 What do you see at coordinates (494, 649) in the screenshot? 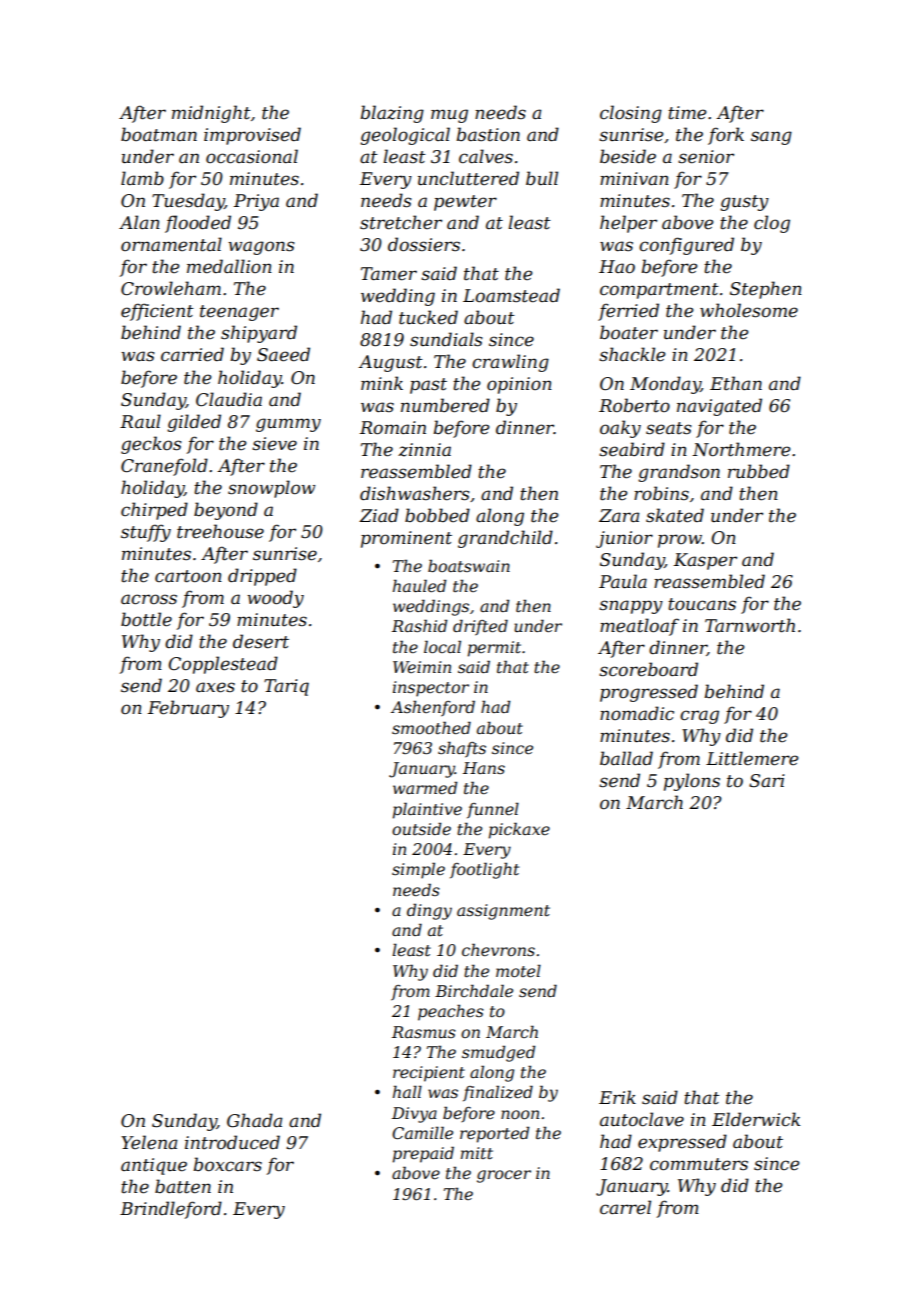
I see `permit` at bounding box center [494, 649].
